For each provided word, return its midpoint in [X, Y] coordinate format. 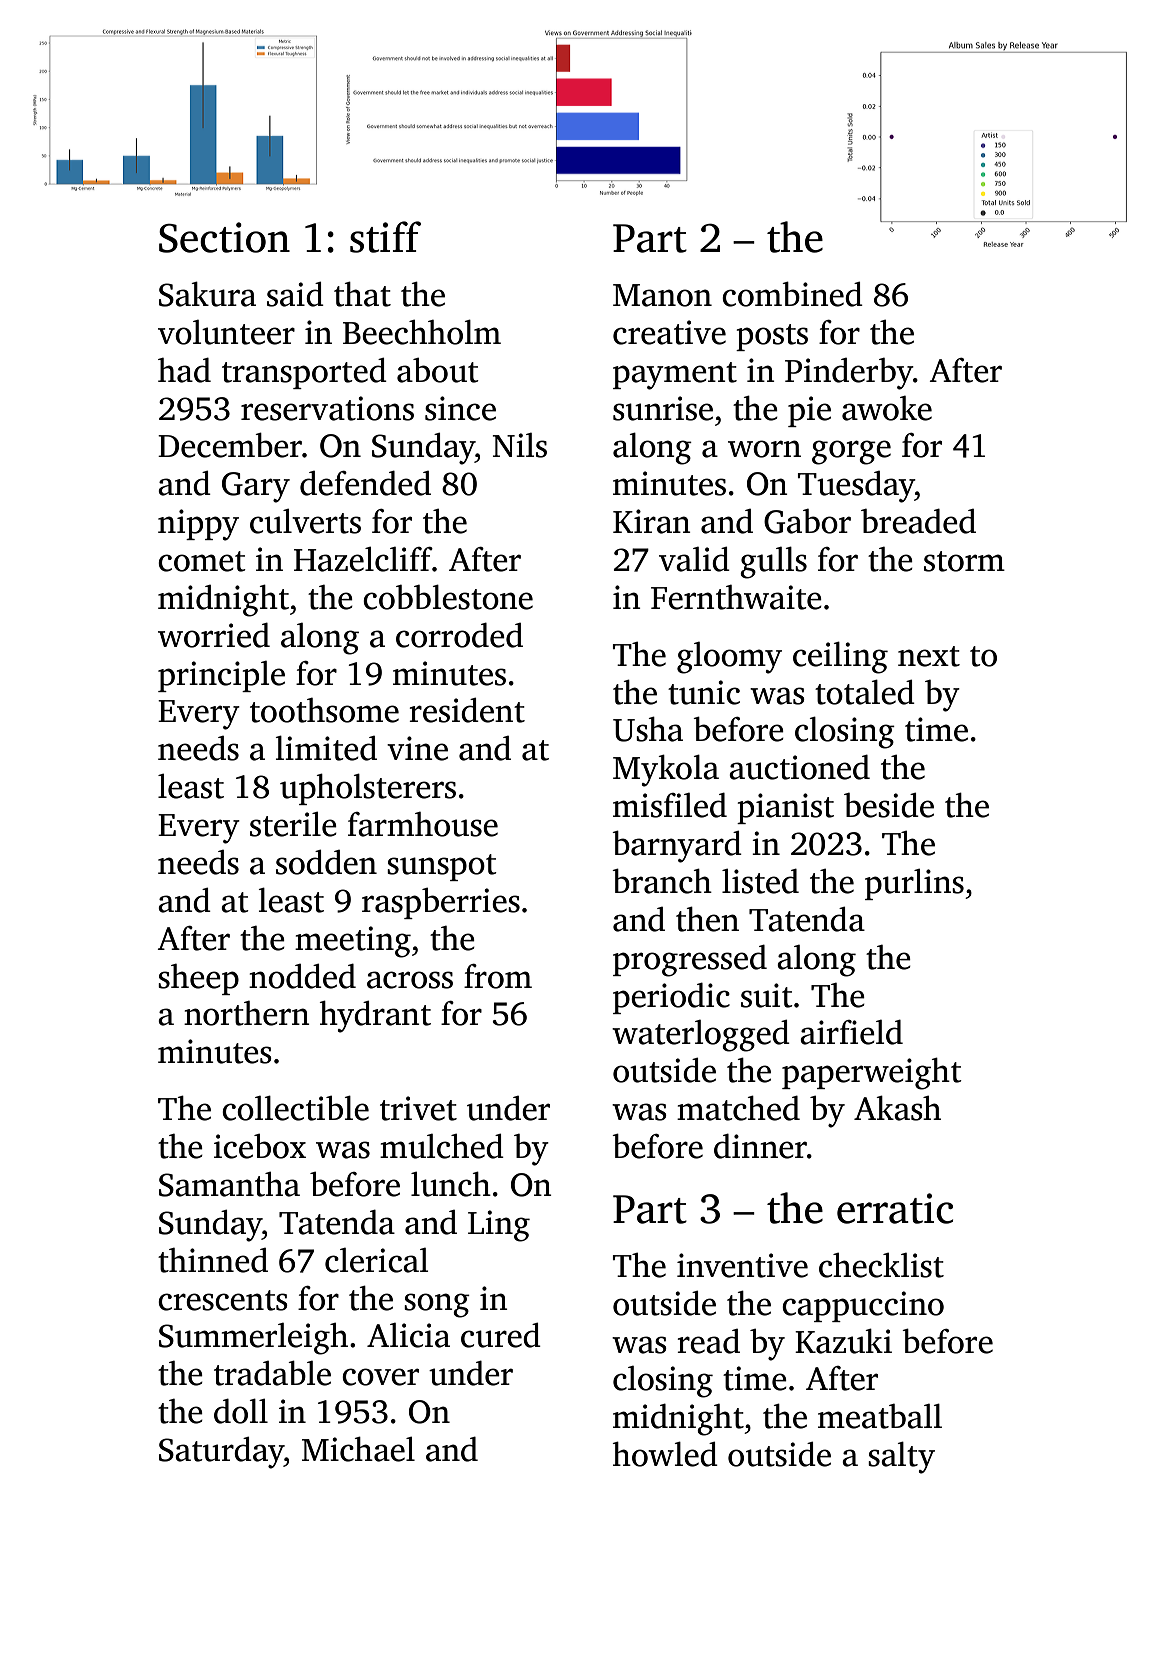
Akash [897, 1108]
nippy [198, 525]
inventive [742, 1265]
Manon [662, 295]
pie [809, 411]
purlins [914, 884]
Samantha [229, 1184]
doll [241, 1411]
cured [501, 1335]
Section [224, 237]
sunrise [663, 408]
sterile [293, 824]
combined [792, 294]
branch [662, 881]
